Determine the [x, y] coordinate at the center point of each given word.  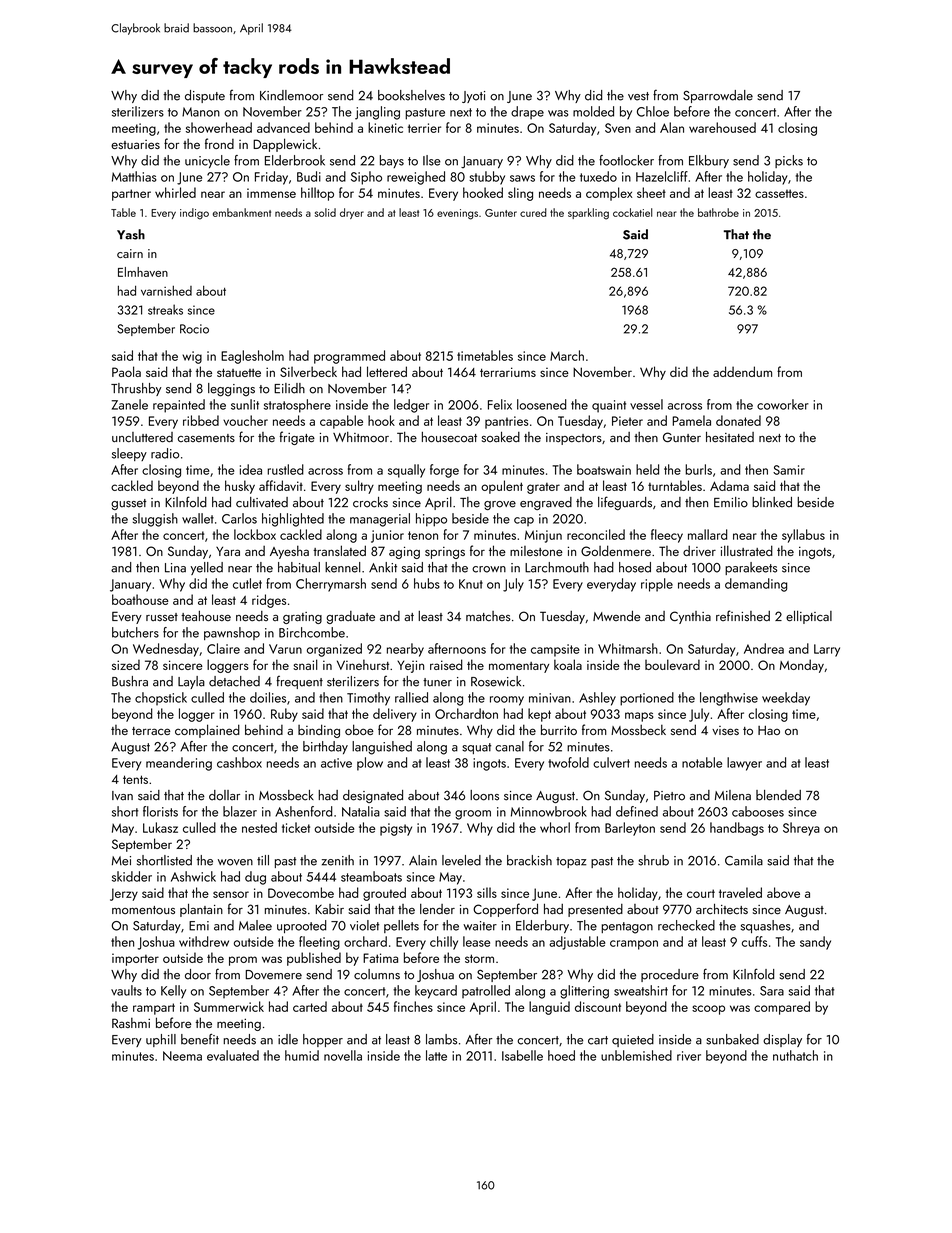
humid [302, 1055]
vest [638, 96]
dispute [205, 96]
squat [476, 748]
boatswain [604, 469]
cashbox [239, 762]
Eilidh [289, 388]
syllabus [803, 536]
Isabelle [522, 1055]
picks [789, 161]
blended [778, 795]
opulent [502, 487]
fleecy [667, 536]
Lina [175, 568]
